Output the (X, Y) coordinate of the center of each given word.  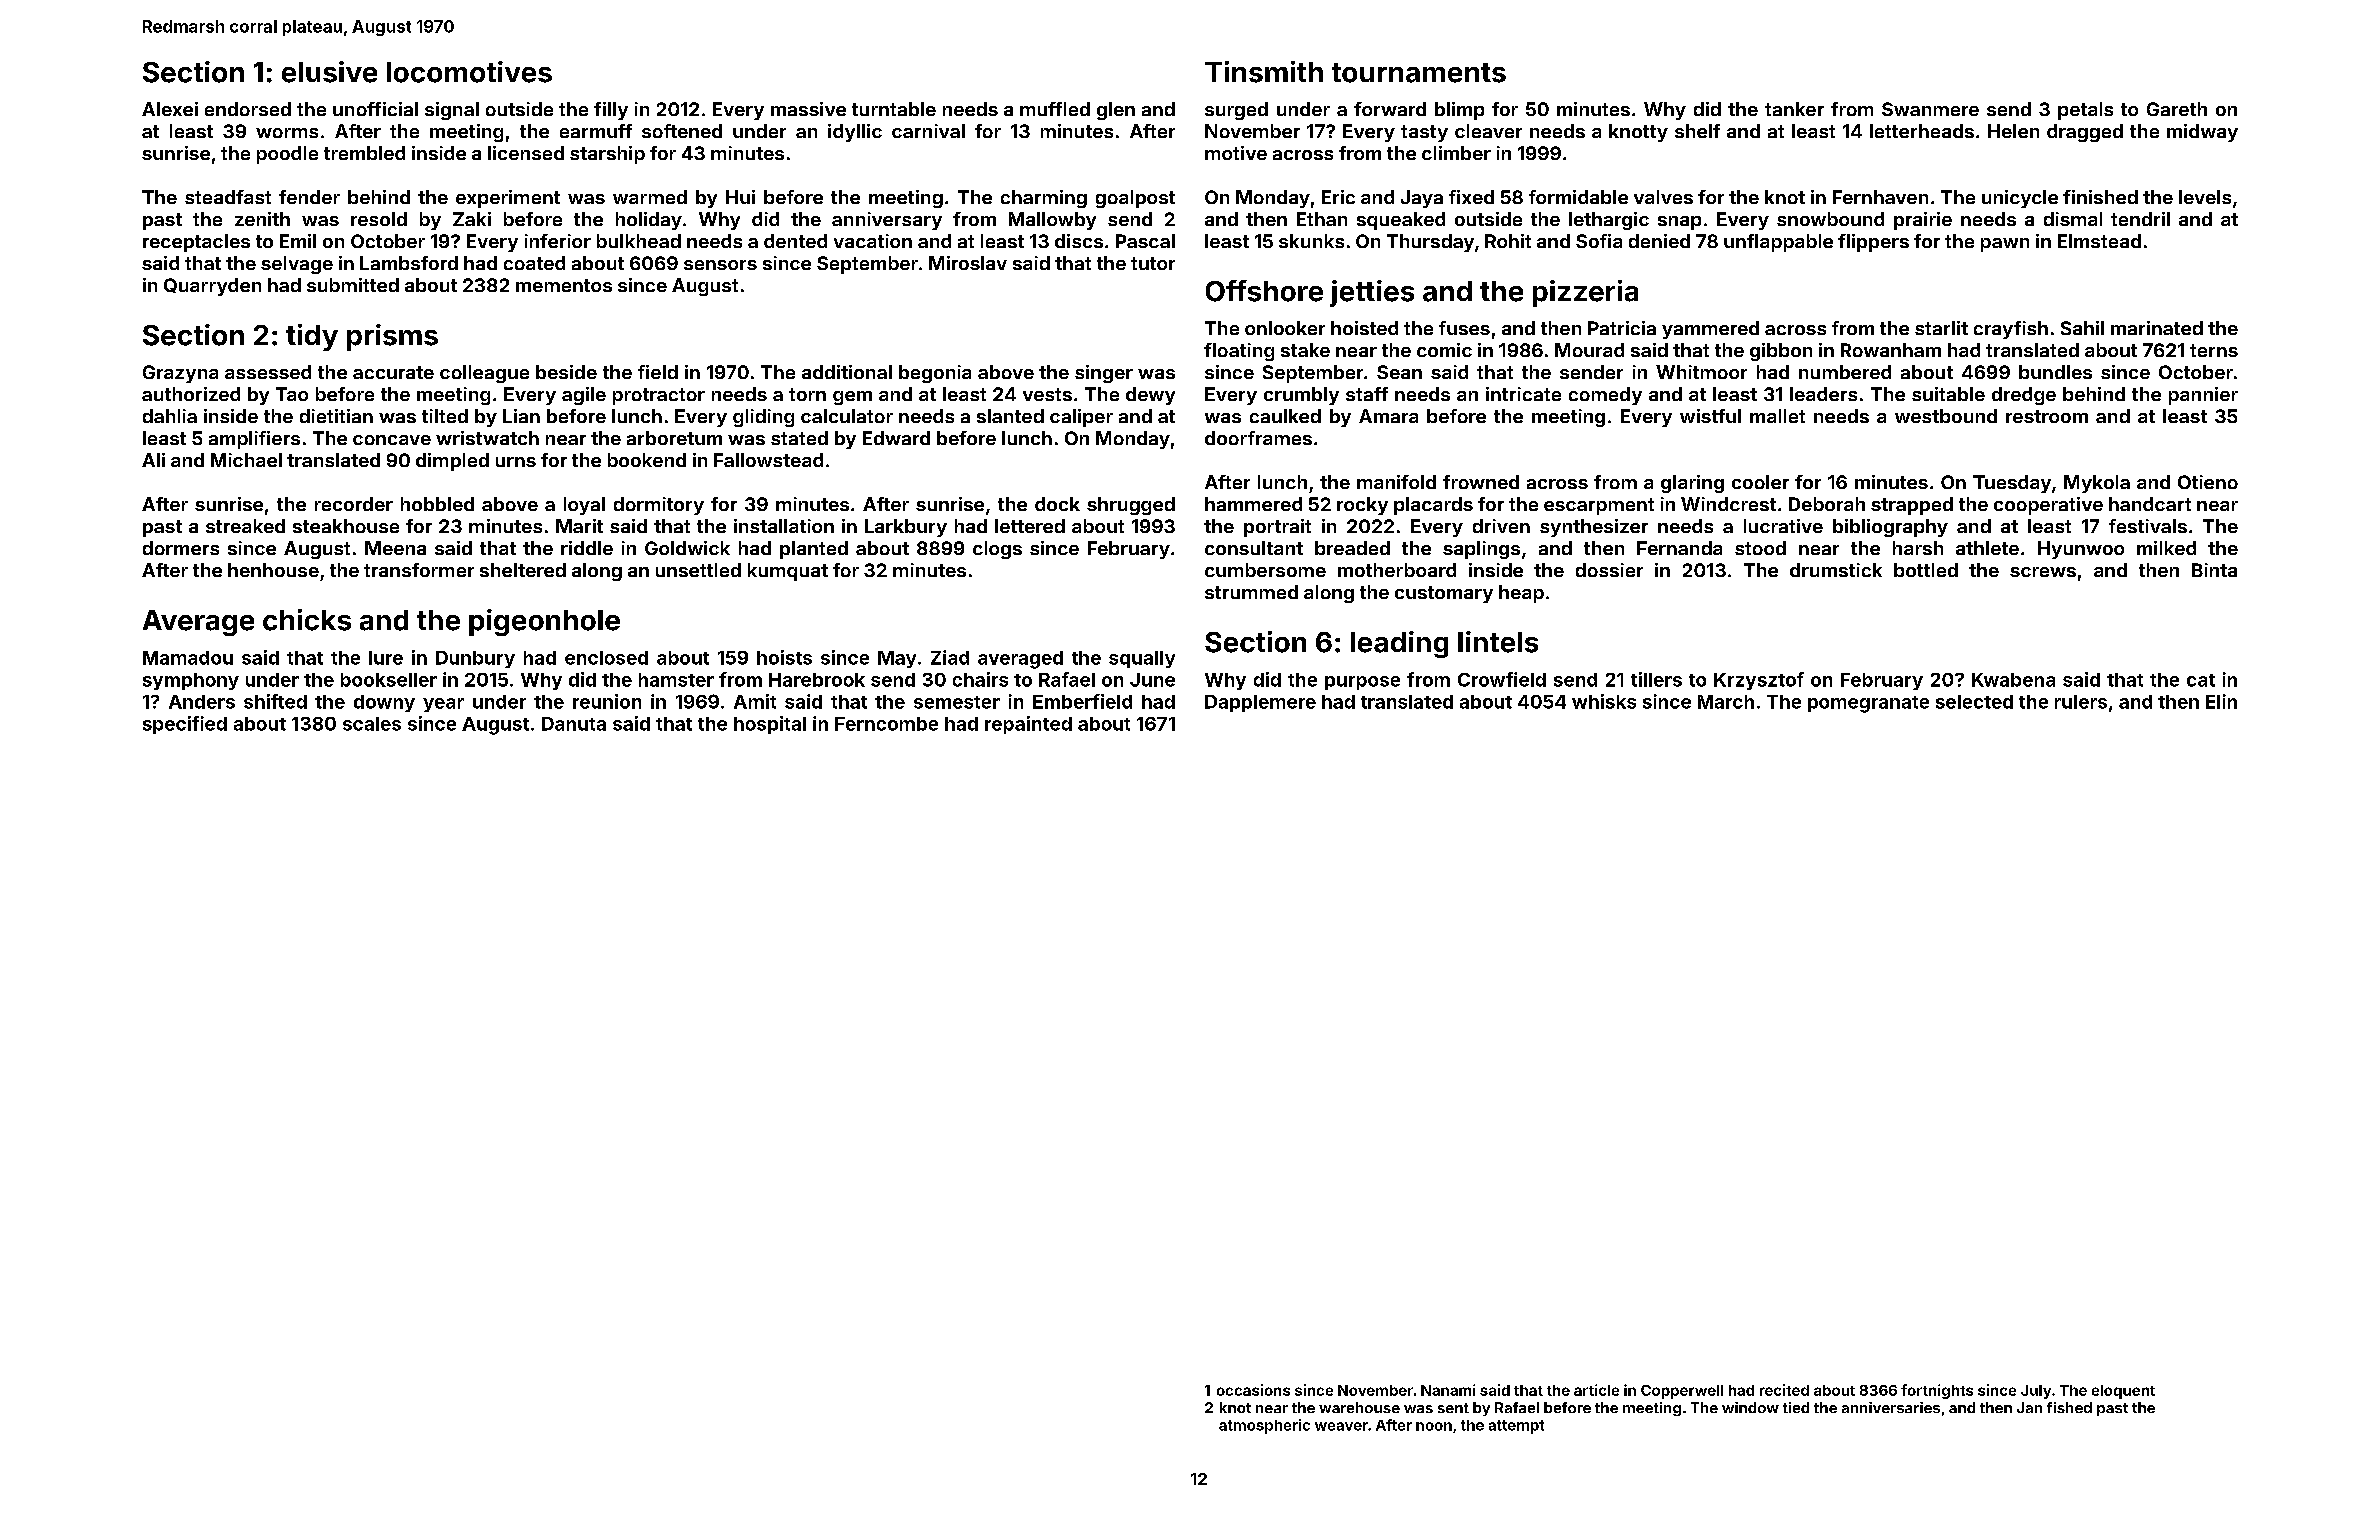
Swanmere (1930, 109)
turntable (894, 109)
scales (372, 724)
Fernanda (1679, 548)
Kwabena (2013, 680)
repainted (1028, 725)
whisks (1604, 701)
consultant (1254, 548)
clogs (997, 550)
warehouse (1359, 1407)
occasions (1253, 1390)
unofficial (375, 109)
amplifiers (254, 440)
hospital (770, 725)
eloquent (2123, 1392)
